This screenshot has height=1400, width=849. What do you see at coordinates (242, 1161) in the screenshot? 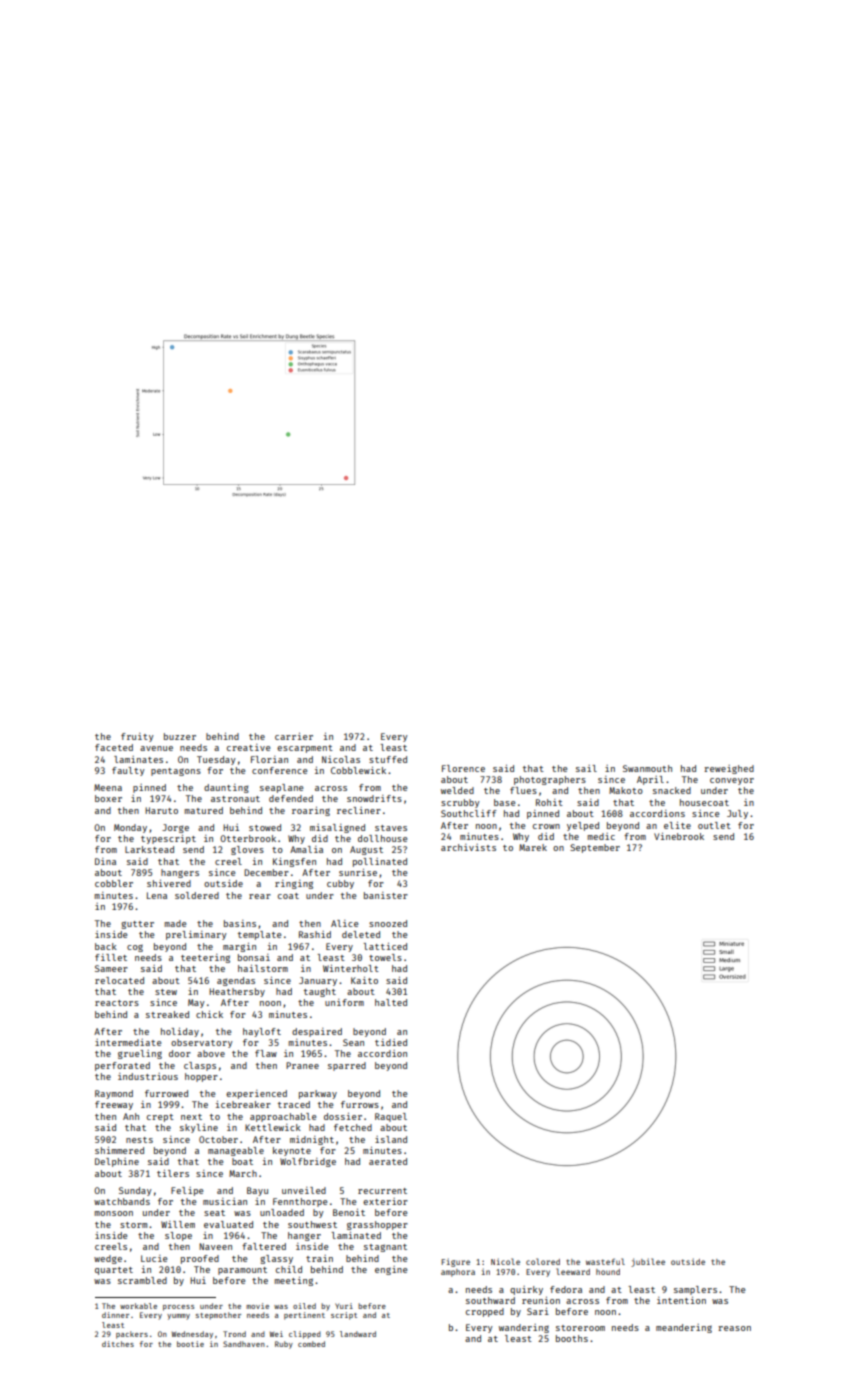
I see `boat` at bounding box center [242, 1161].
